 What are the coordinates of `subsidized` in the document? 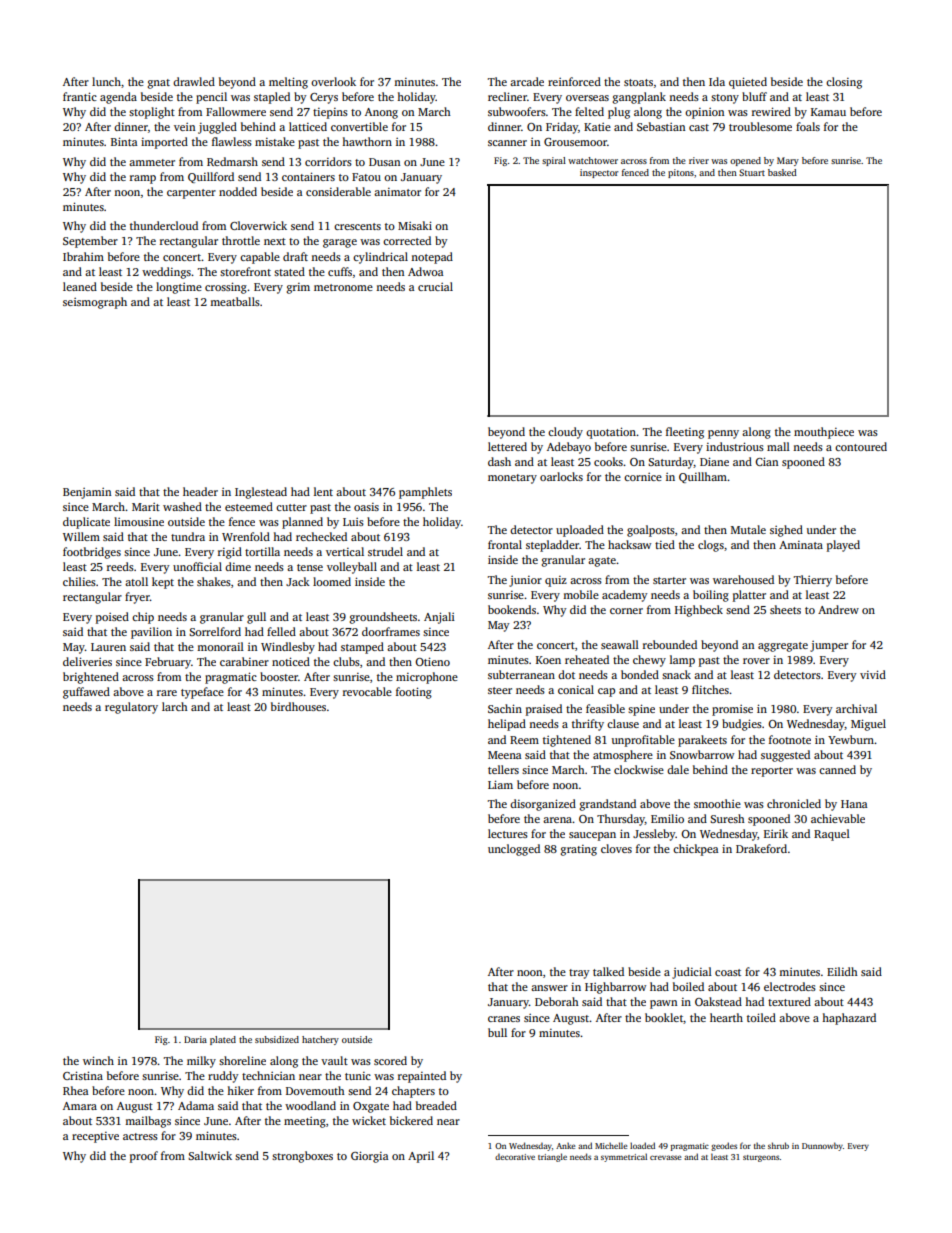 It's located at (277, 1039).
